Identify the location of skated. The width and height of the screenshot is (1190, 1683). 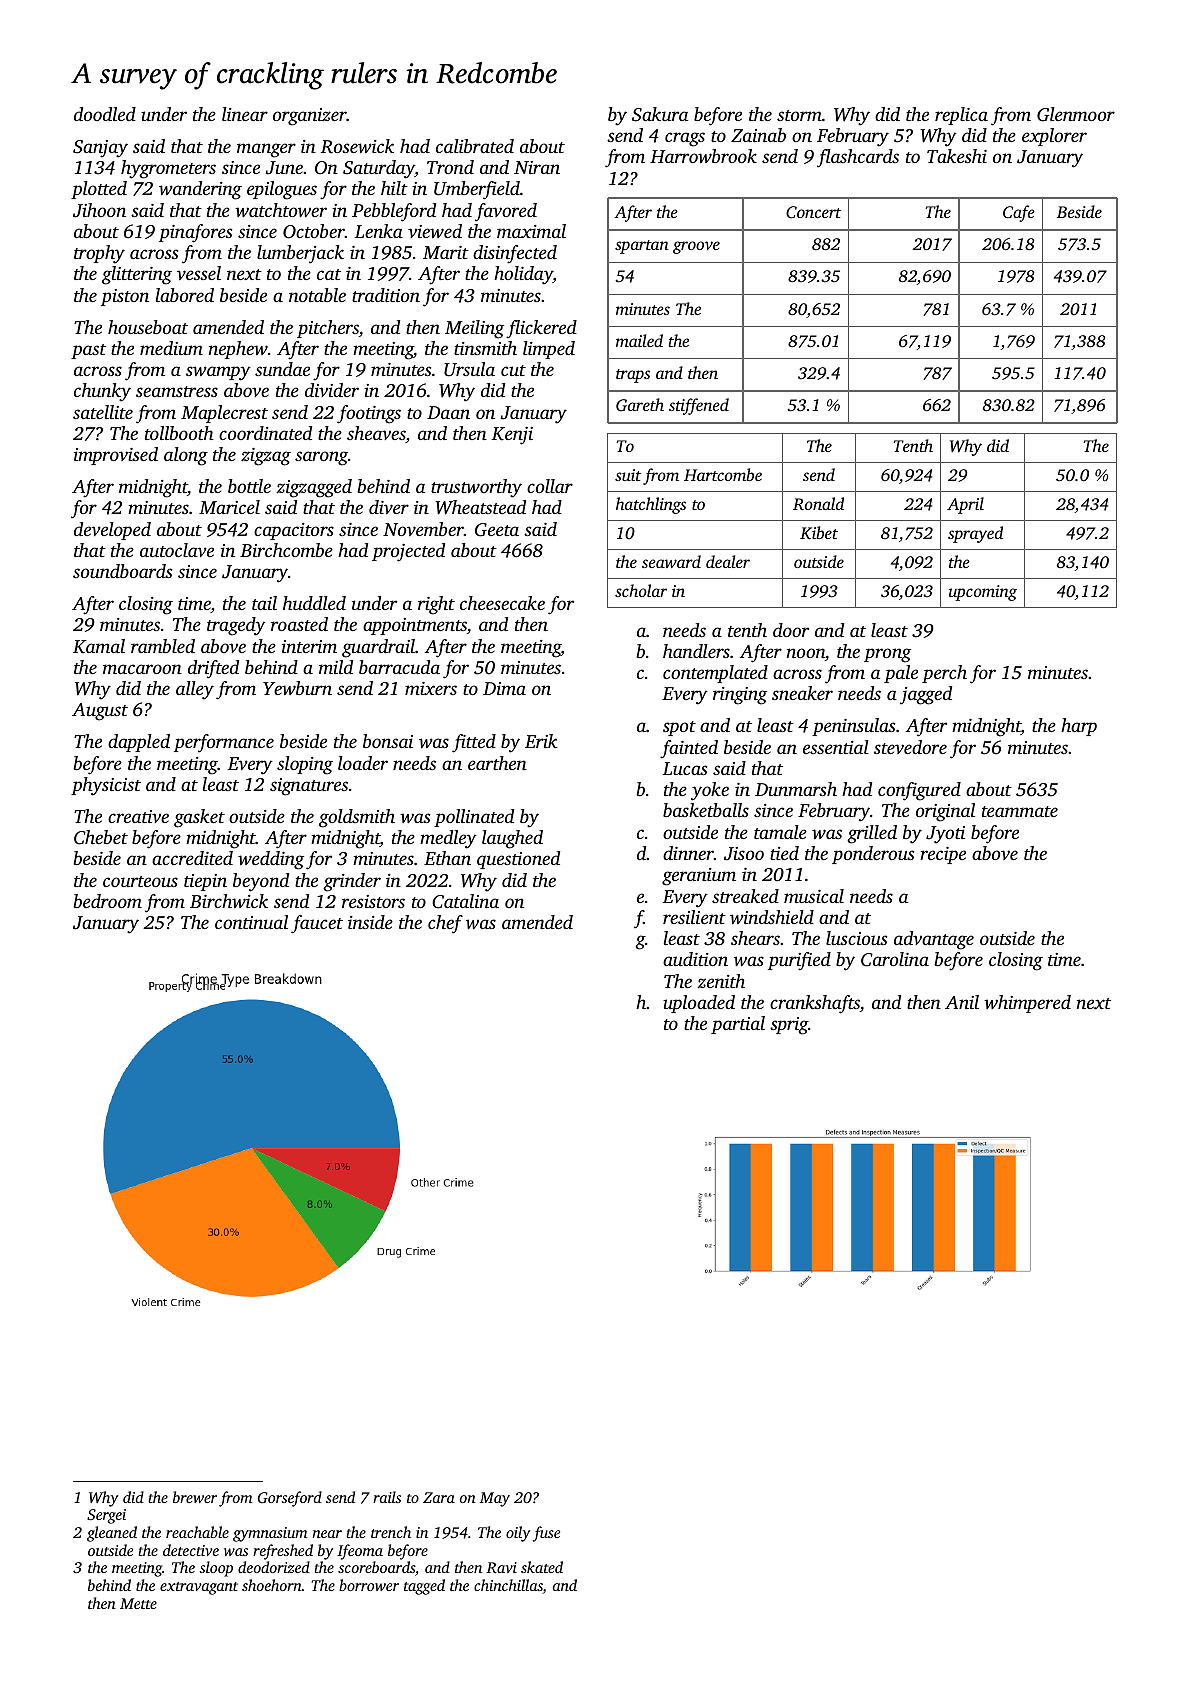
(542, 1567).
